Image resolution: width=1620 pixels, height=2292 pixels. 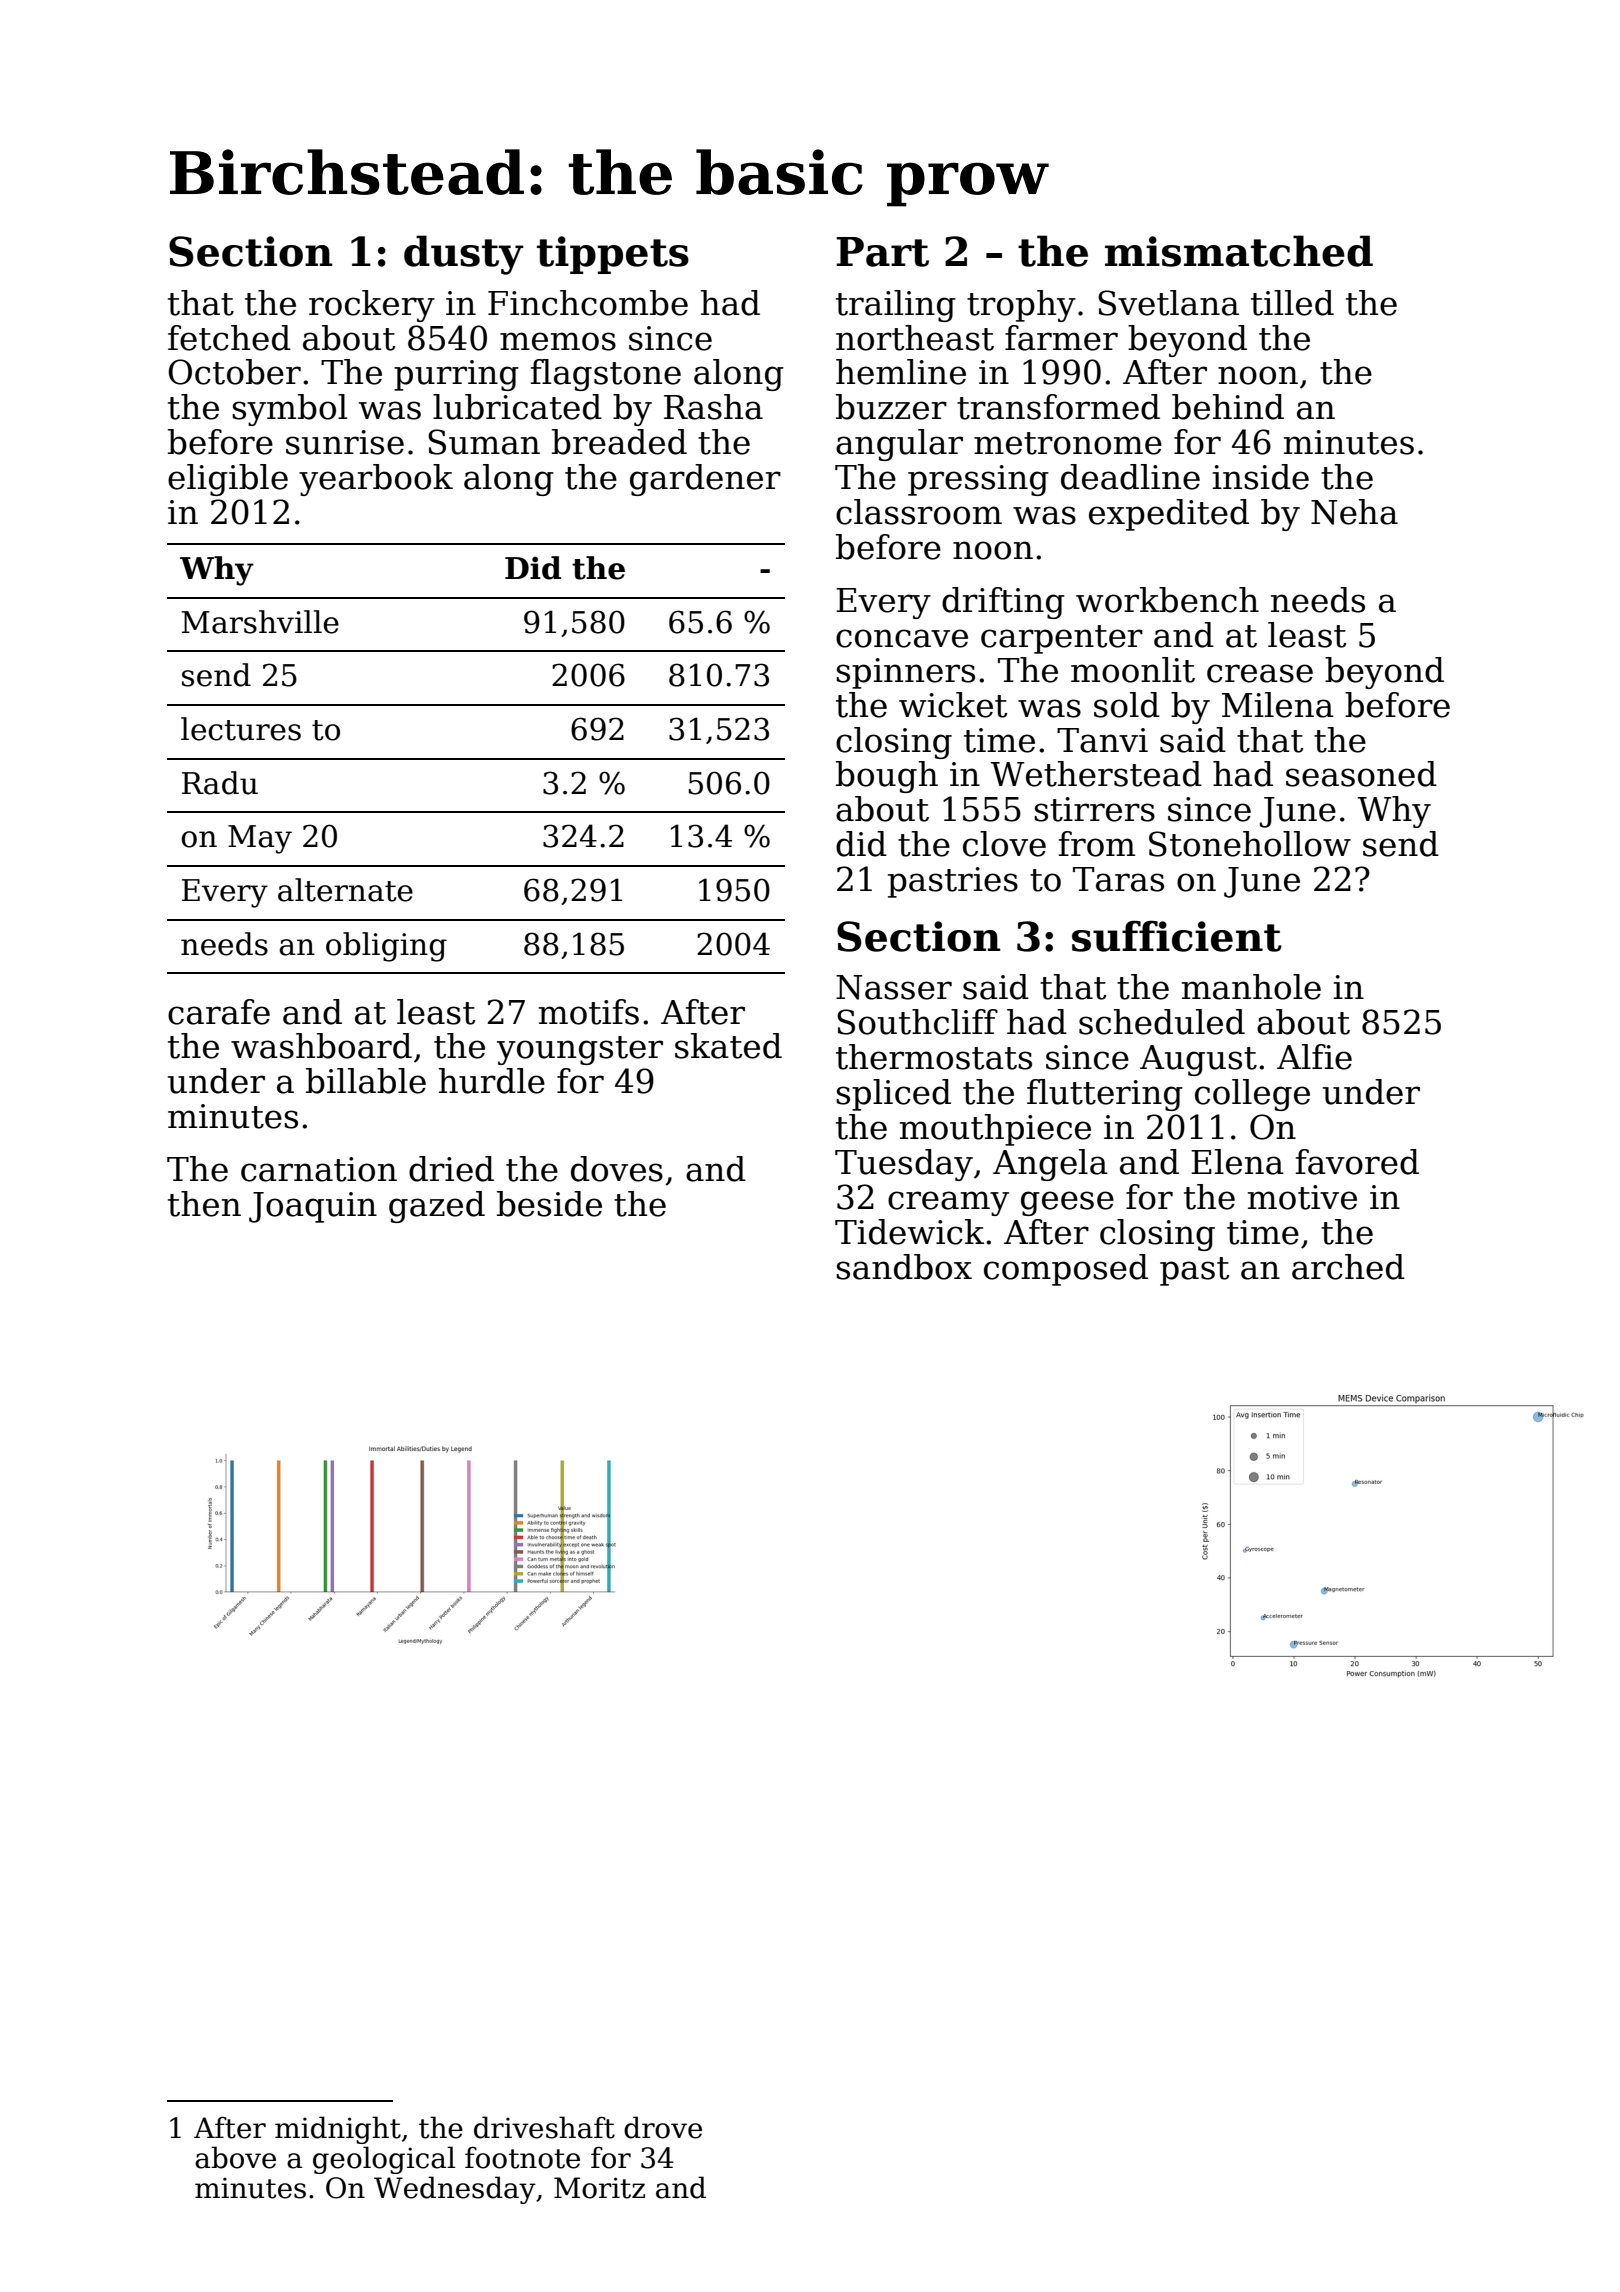 What do you see at coordinates (437, 1207) in the page?
I see `gazed` at bounding box center [437, 1207].
